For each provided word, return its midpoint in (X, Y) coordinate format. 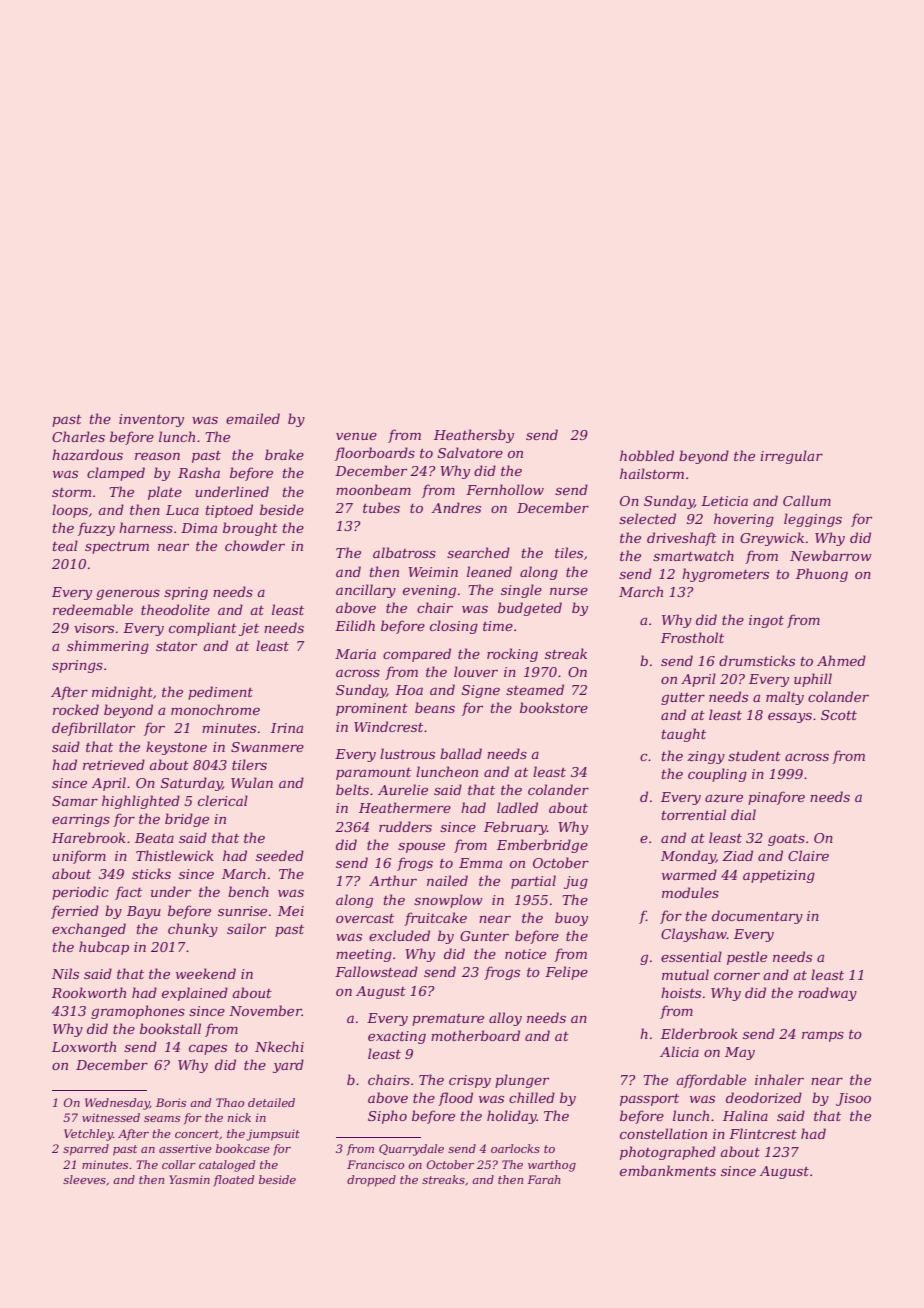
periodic (80, 893)
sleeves (84, 1179)
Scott (839, 715)
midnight (122, 693)
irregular (791, 457)
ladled (517, 807)
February (515, 828)
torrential (694, 814)
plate (165, 493)
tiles (569, 552)
